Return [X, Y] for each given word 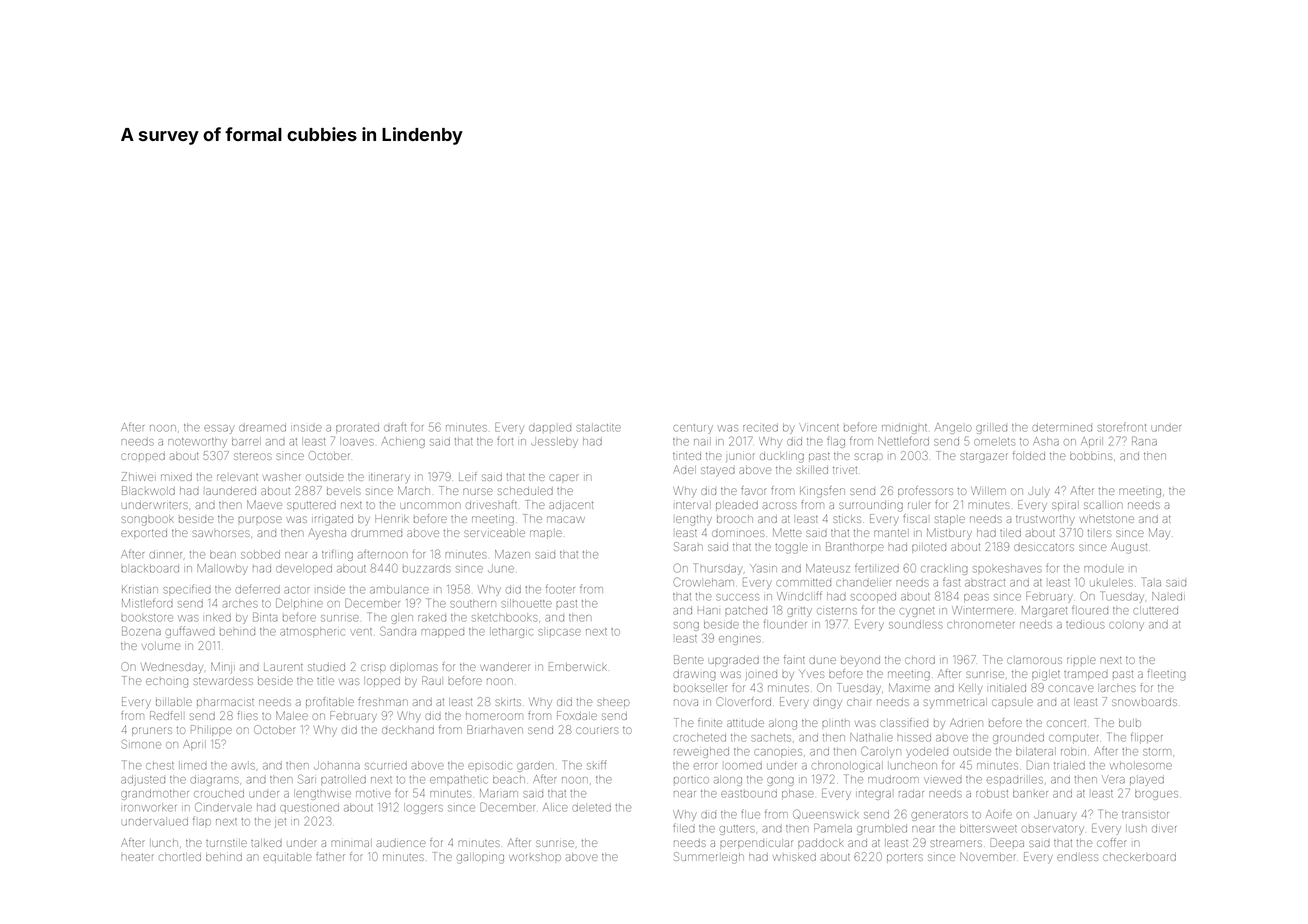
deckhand [408, 730]
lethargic [511, 633]
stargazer [984, 458]
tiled [1010, 533]
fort [505, 441]
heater [138, 857]
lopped [382, 682]
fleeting [1167, 675]
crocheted [699, 737]
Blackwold [148, 490]
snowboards [1144, 702]
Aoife [999, 814]
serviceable [495, 533]
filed [684, 828]
